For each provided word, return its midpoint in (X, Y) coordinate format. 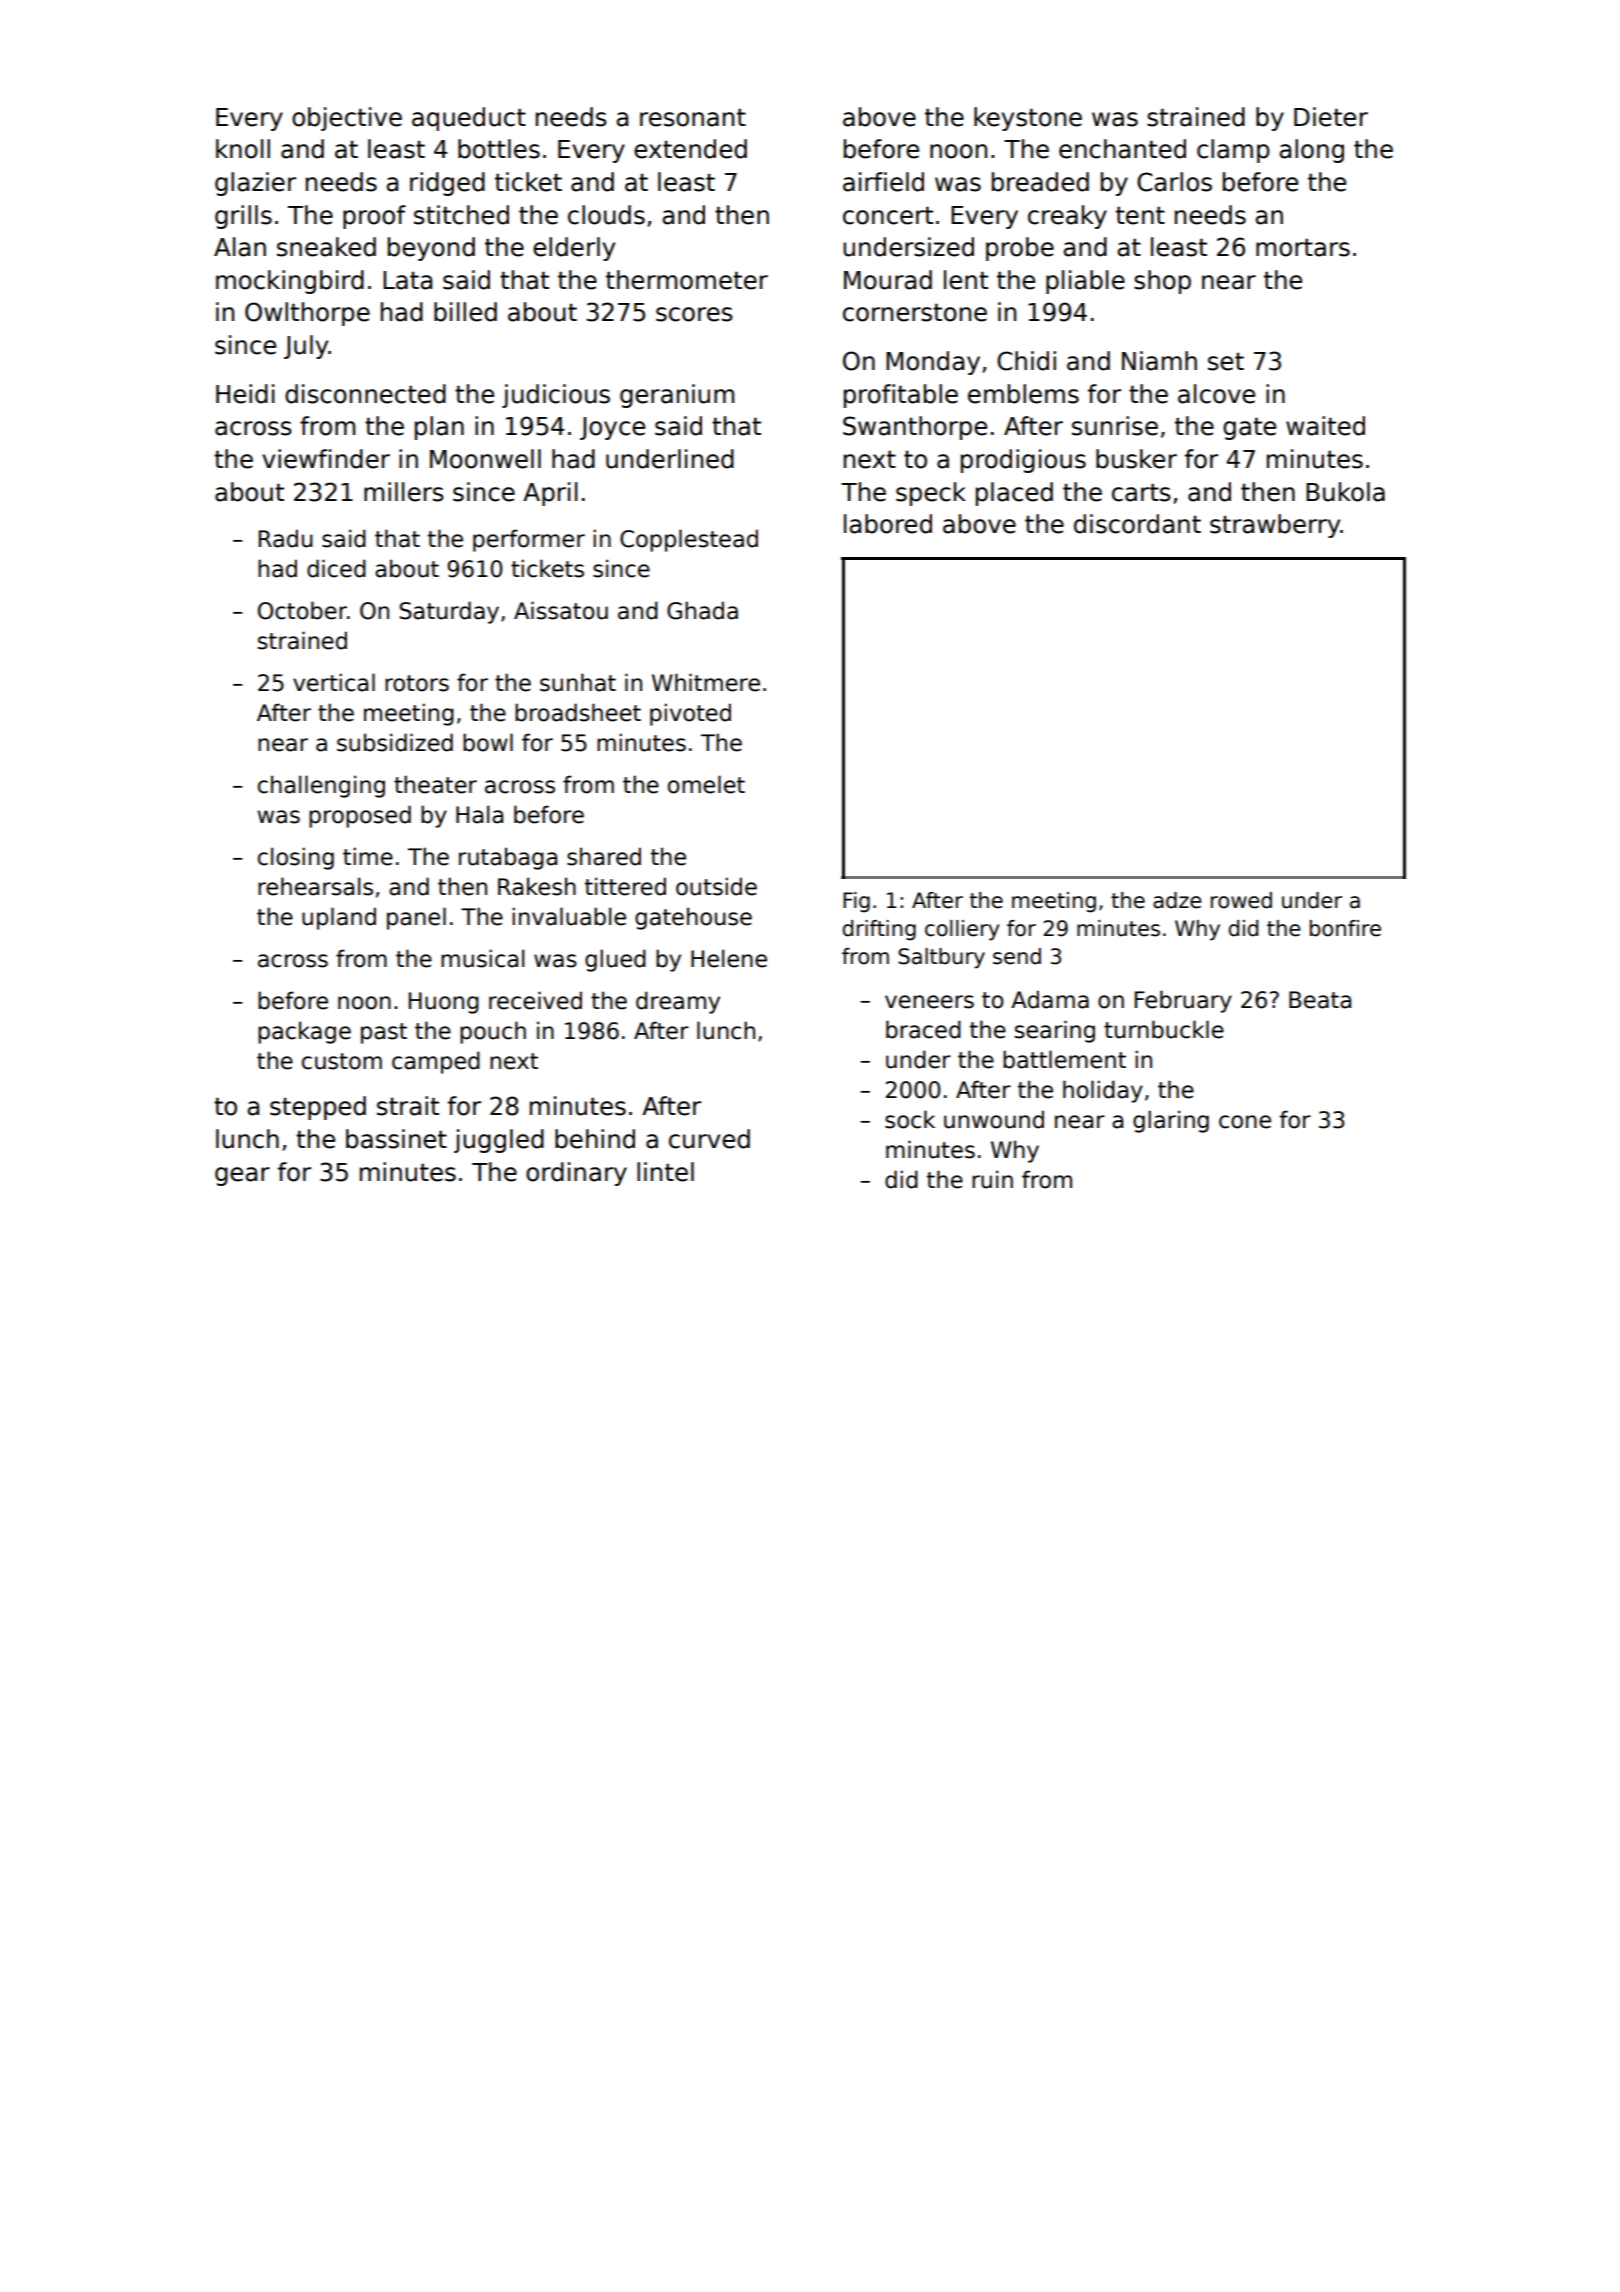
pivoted (690, 714)
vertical (334, 682)
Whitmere (706, 682)
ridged (447, 184)
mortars (1303, 247)
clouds (606, 215)
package (304, 1032)
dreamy (678, 1002)
